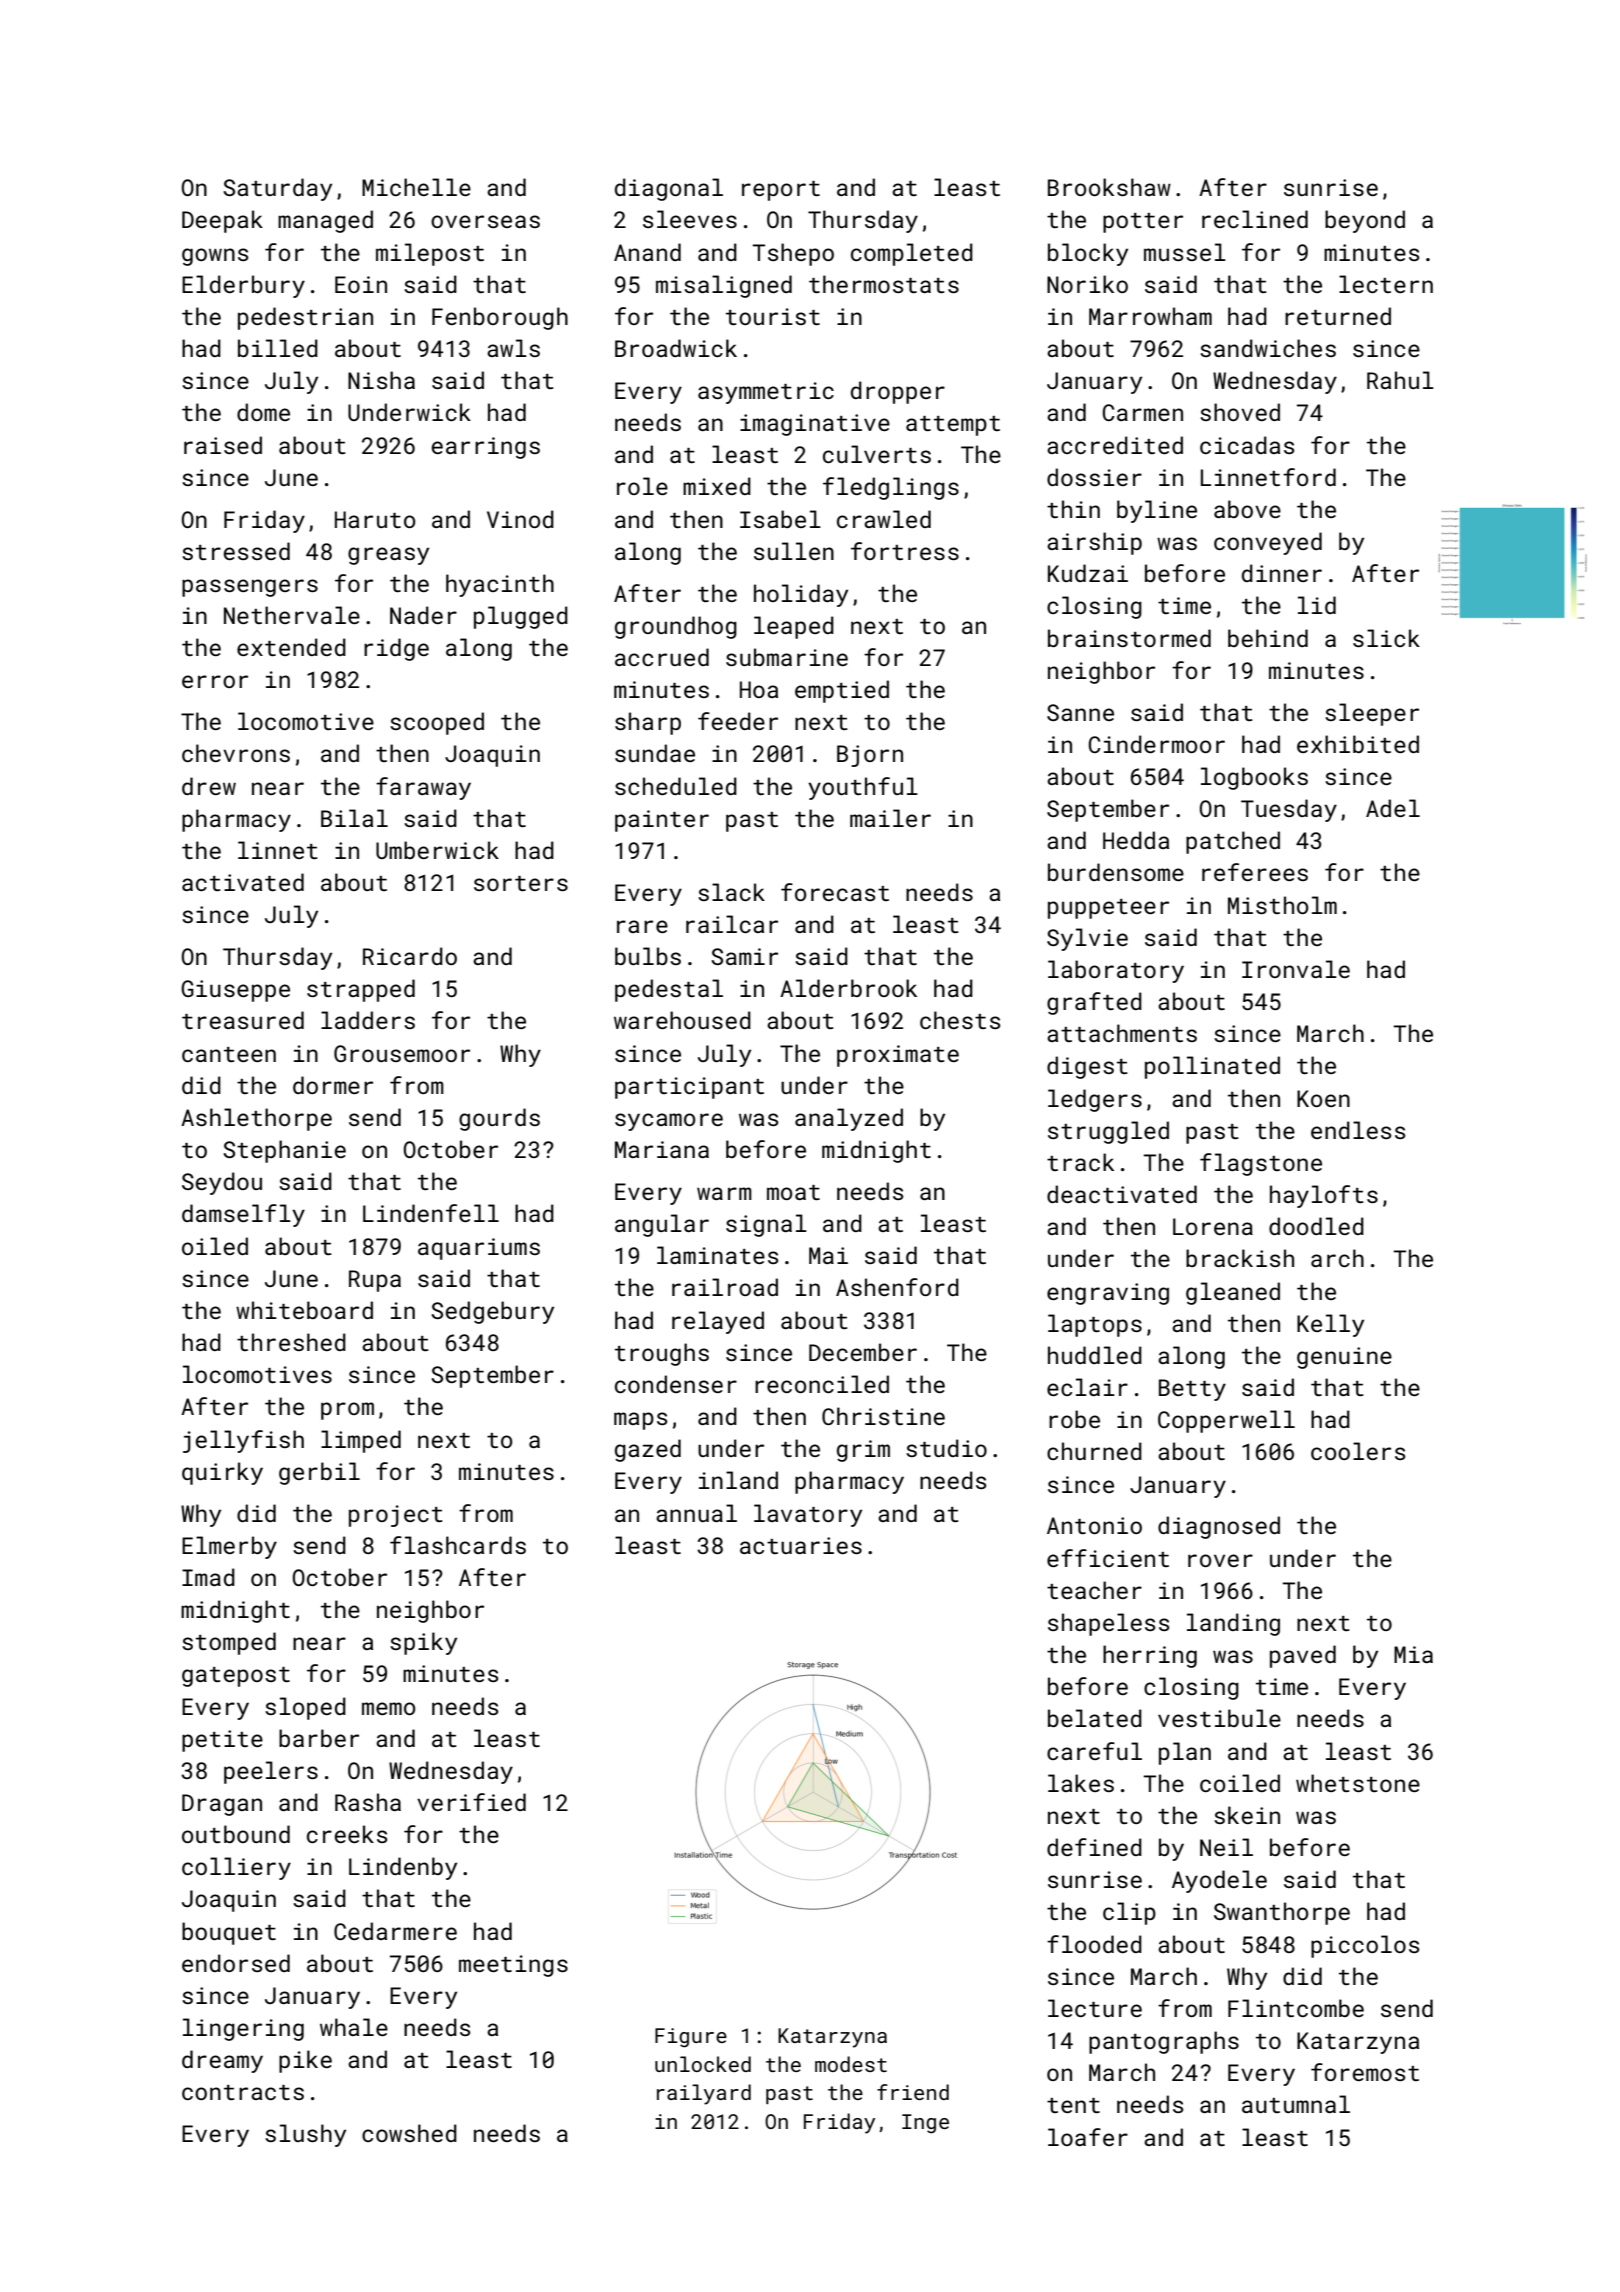 Image resolution: width=1620 pixels, height=2292 pixels. What do you see at coordinates (409, 2133) in the page?
I see `cowshed` at bounding box center [409, 2133].
